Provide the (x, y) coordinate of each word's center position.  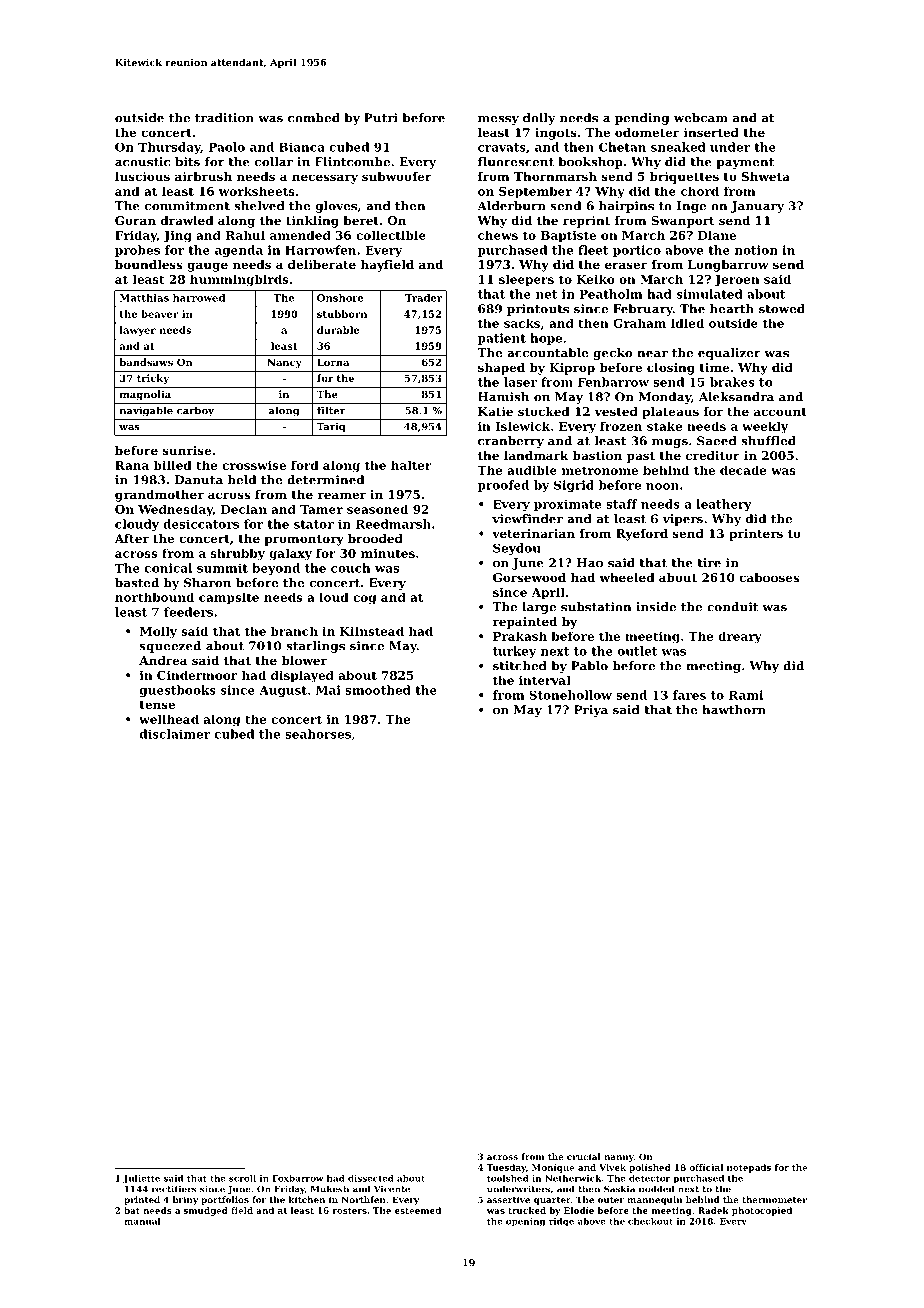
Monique (553, 1168)
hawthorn (734, 710)
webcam (700, 118)
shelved (259, 206)
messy (498, 120)
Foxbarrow (298, 1178)
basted (137, 583)
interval (545, 680)
